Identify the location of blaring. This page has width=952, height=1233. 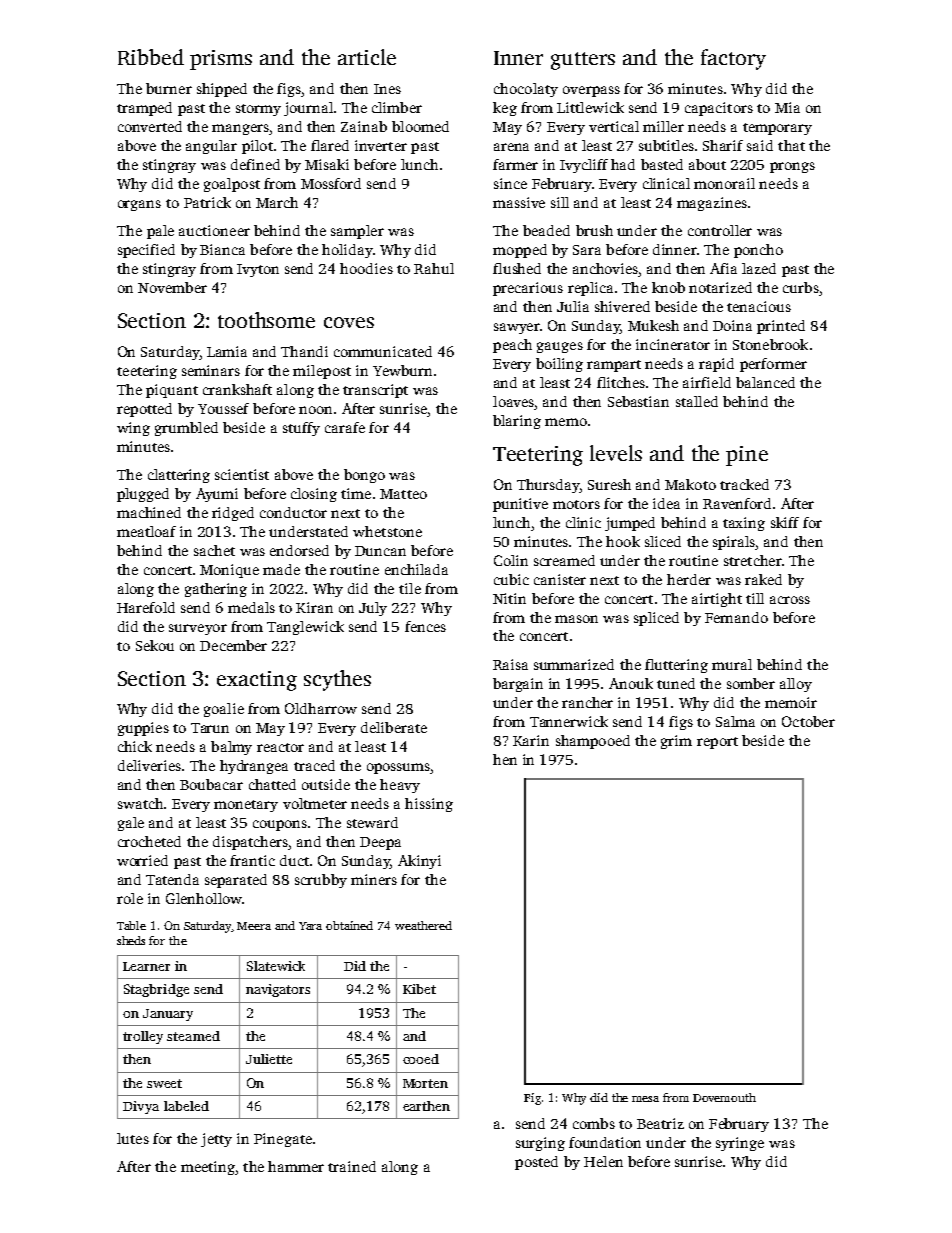
(517, 422).
